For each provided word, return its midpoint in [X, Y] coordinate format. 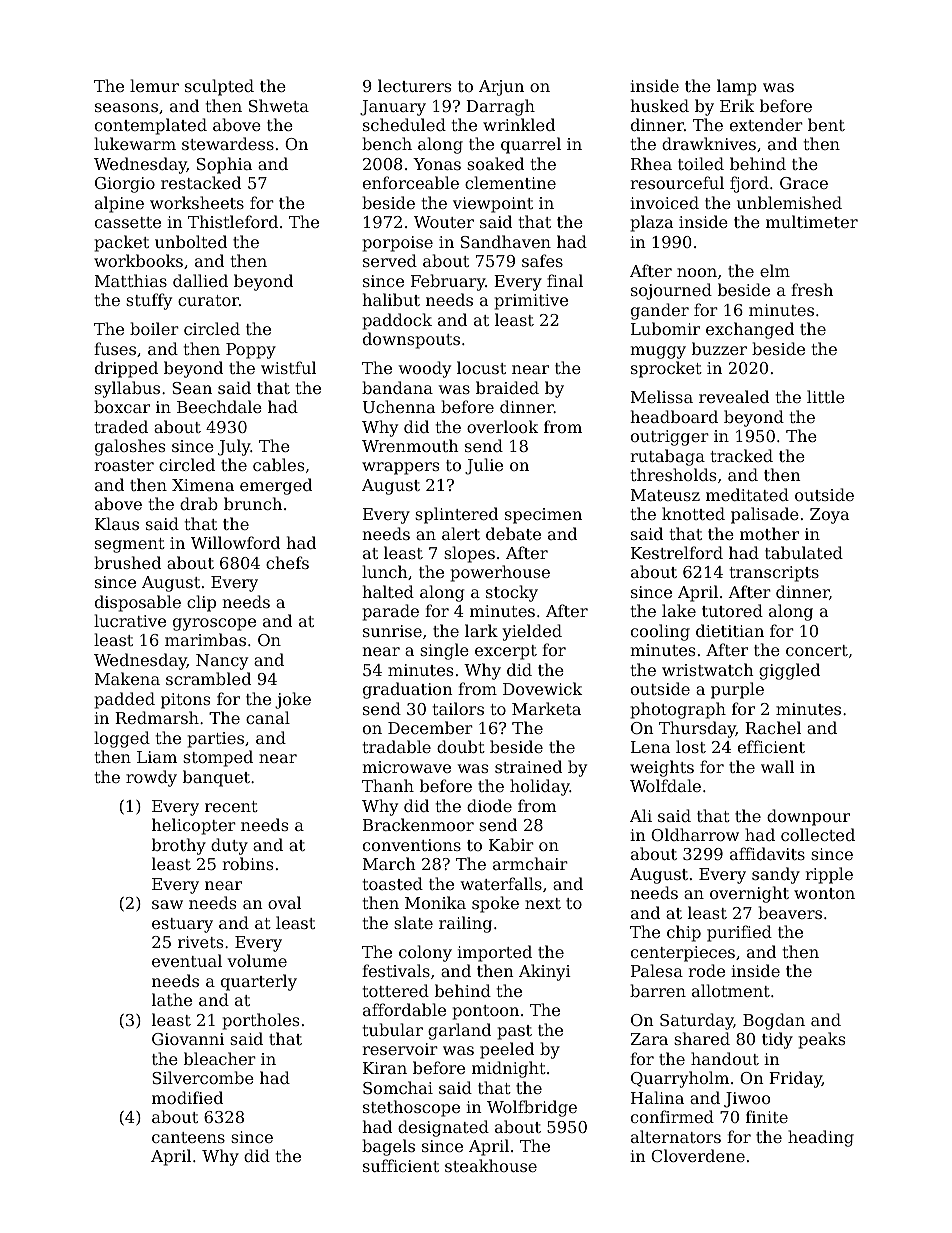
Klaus [117, 523]
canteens [188, 1137]
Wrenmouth [410, 445]
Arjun [501, 88]
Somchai [398, 1087]
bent [826, 124]
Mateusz [665, 495]
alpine [119, 204]
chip [684, 933]
